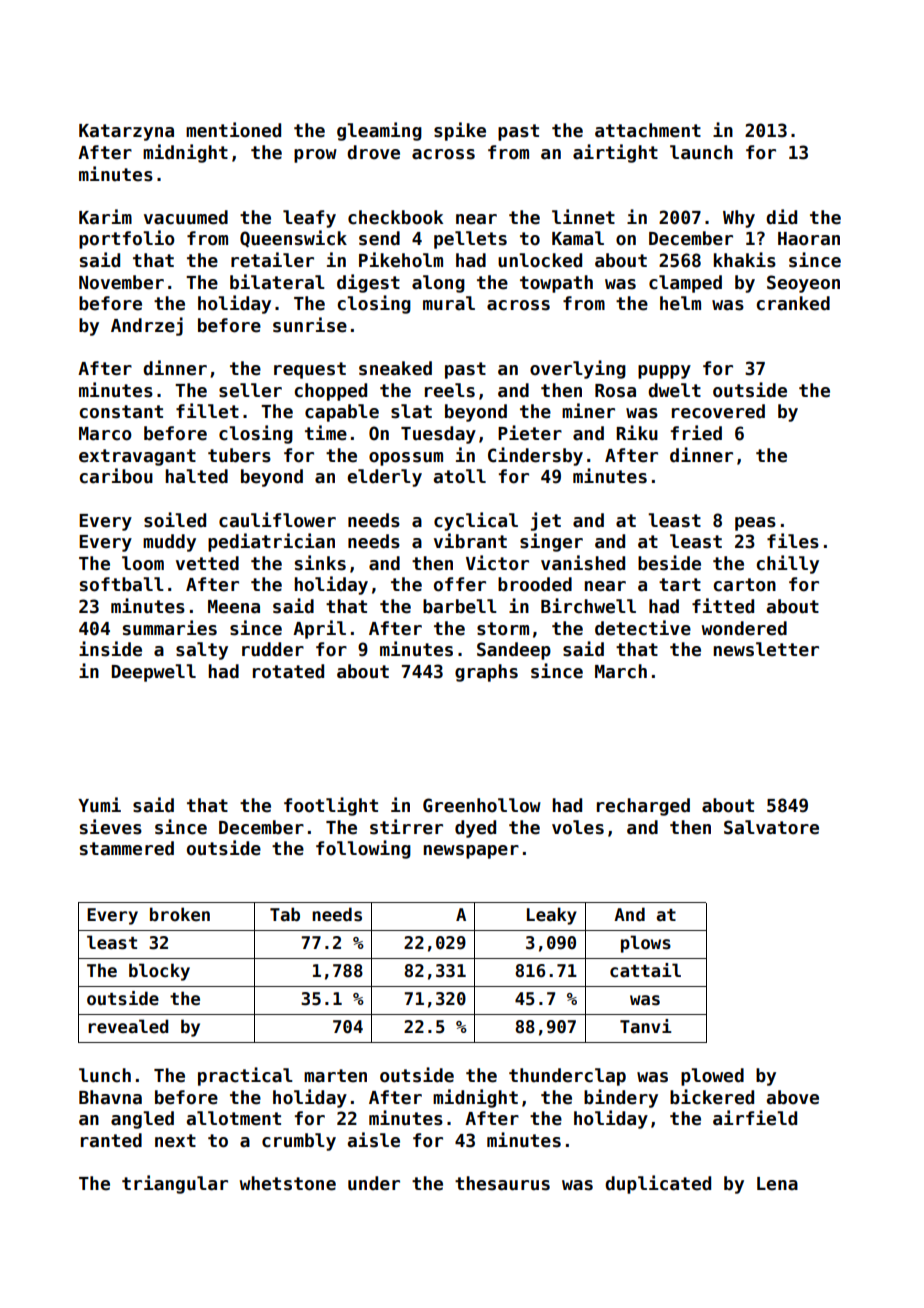 This page has width=924, height=1308. I want to click on March, so click(621, 671).
